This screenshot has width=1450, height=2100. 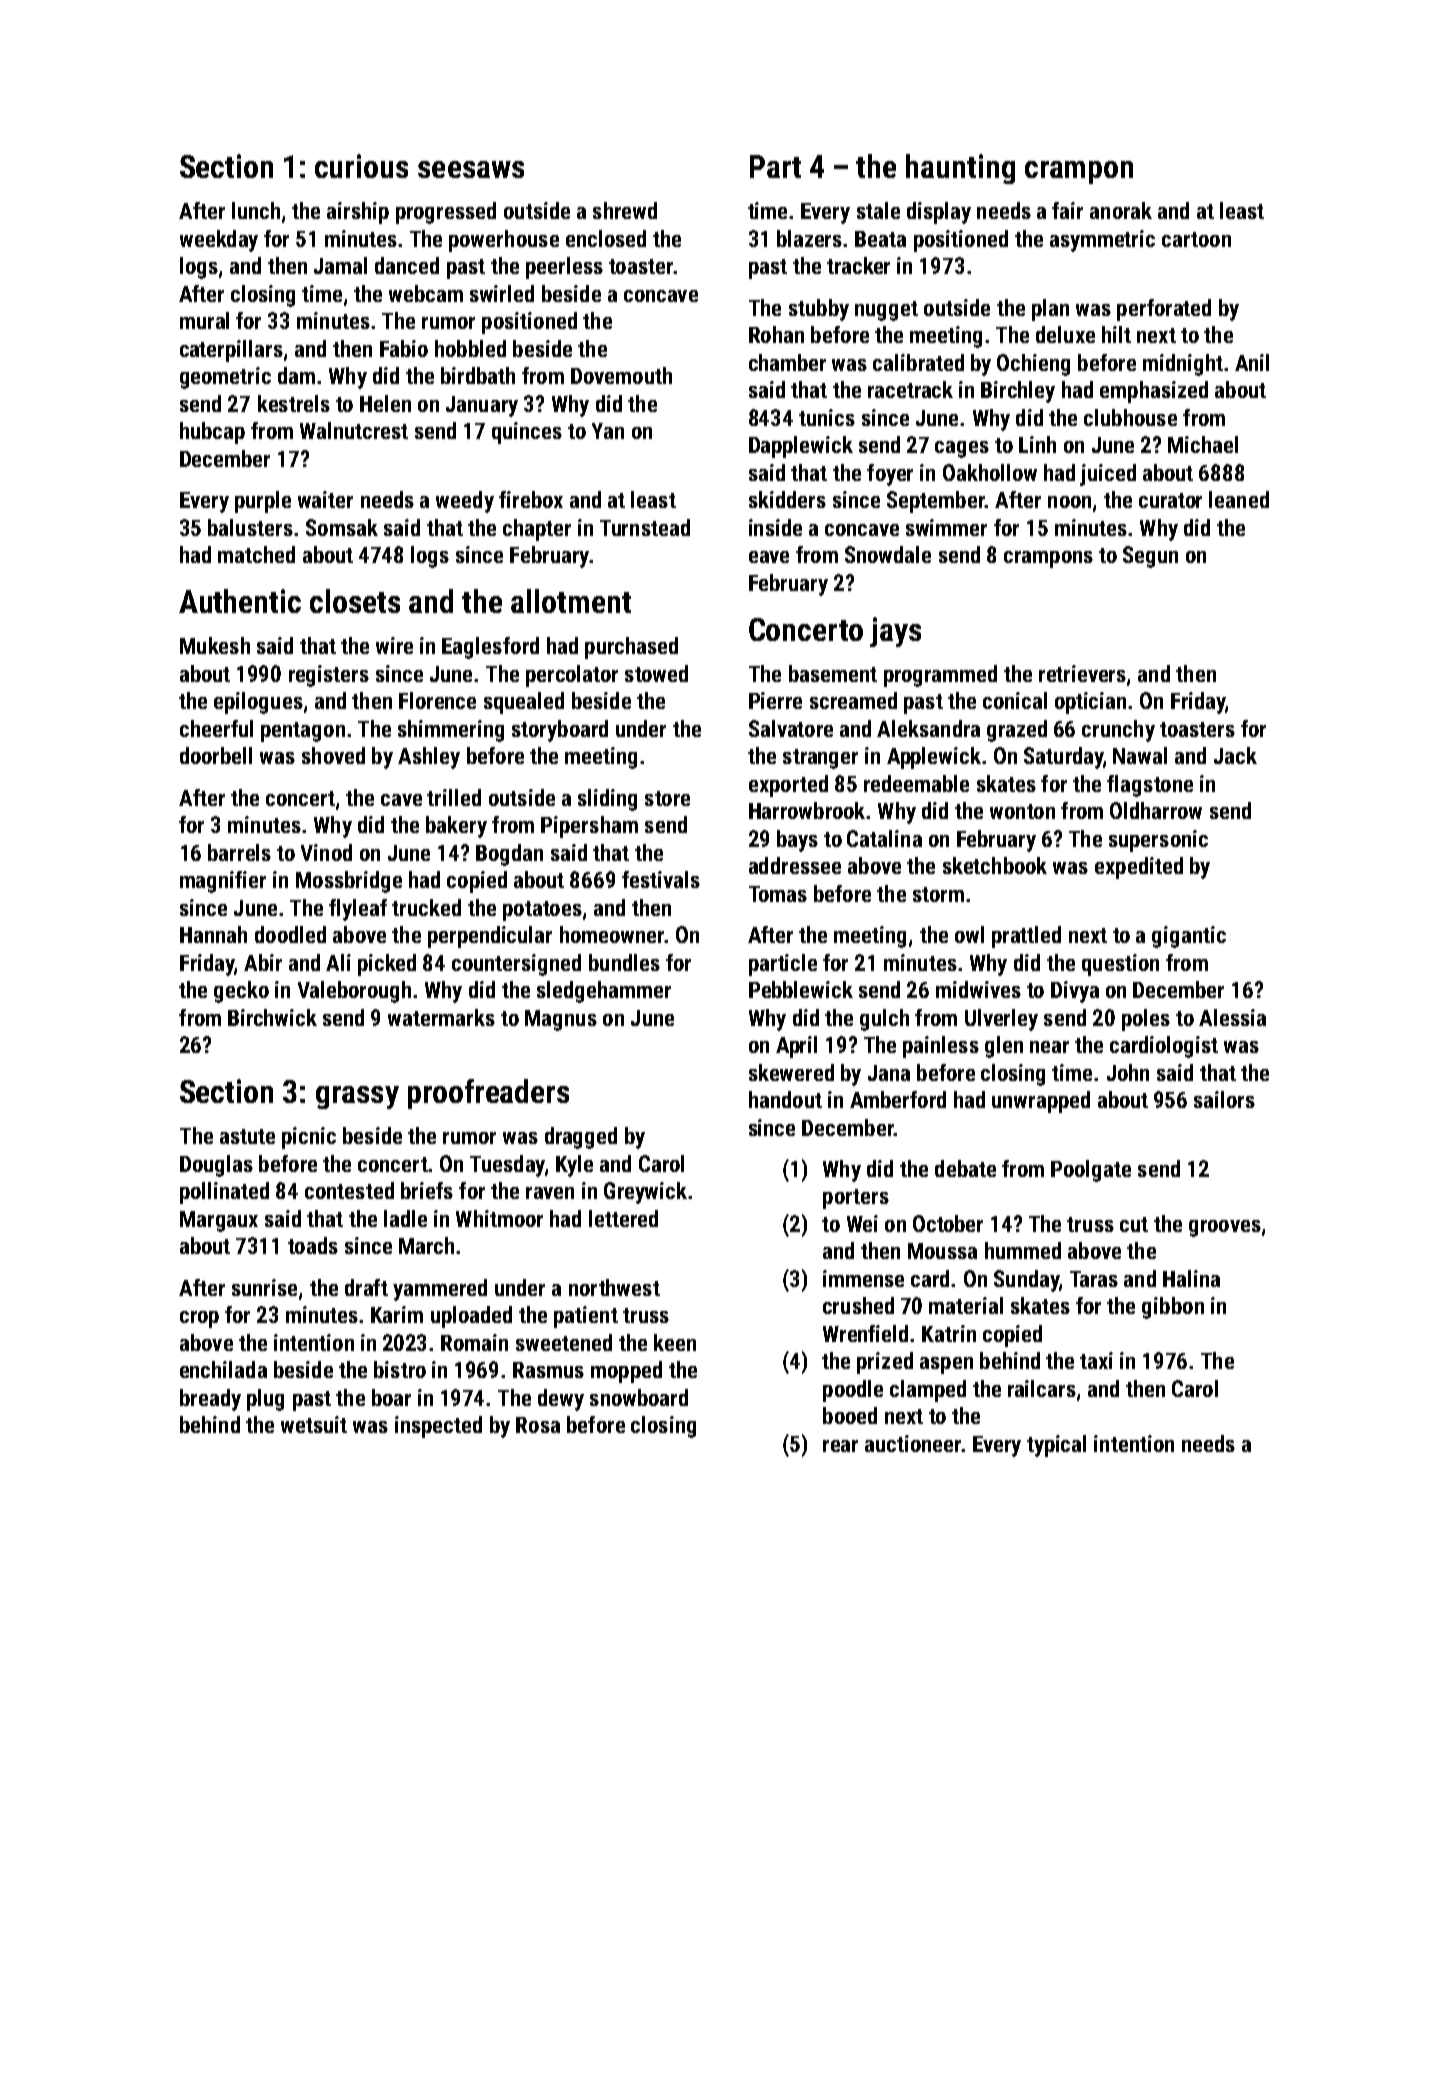 I want to click on weedy, so click(x=465, y=502).
